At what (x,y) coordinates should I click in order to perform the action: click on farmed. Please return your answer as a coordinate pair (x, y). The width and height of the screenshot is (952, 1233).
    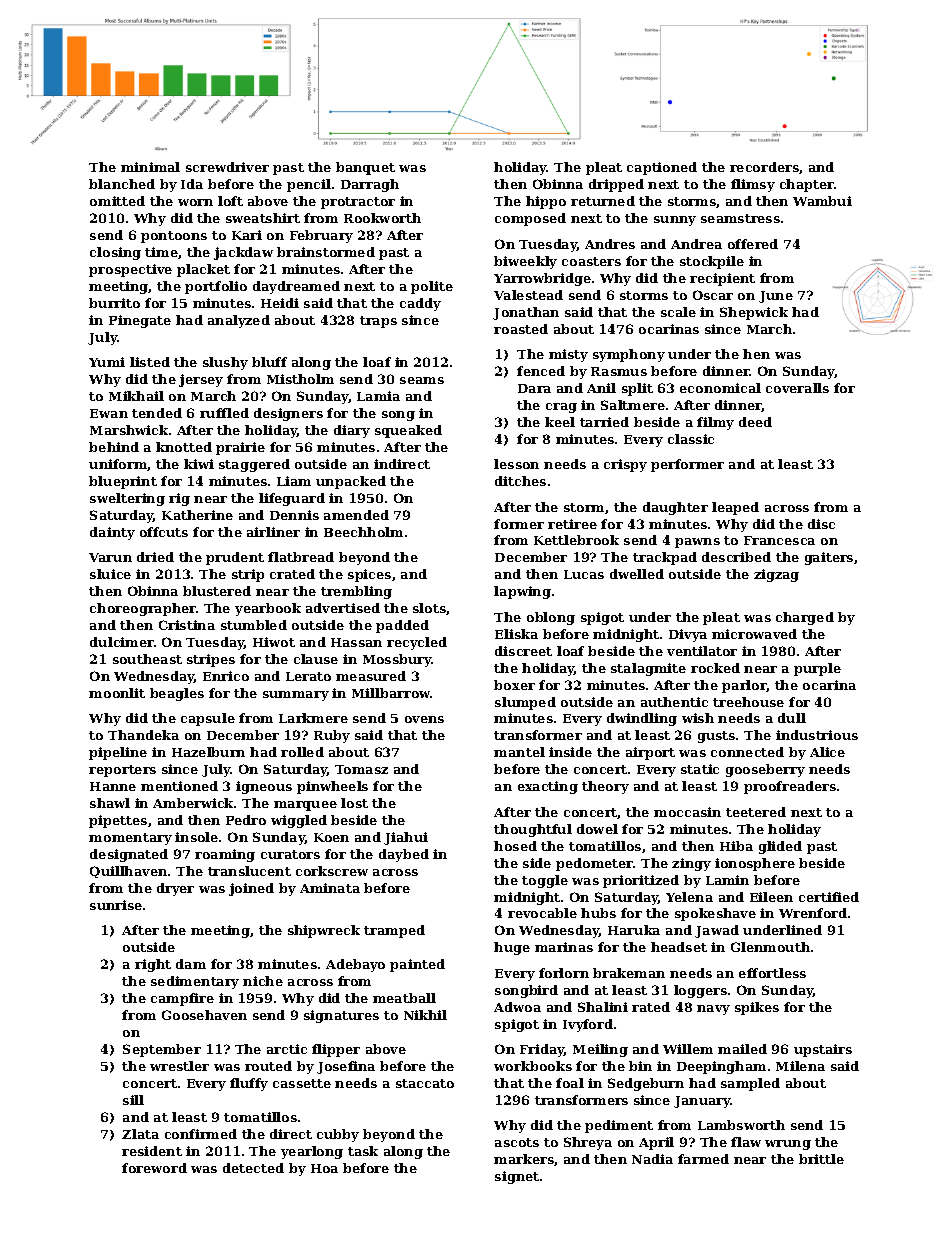
    Looking at the image, I should click on (703, 1159).
